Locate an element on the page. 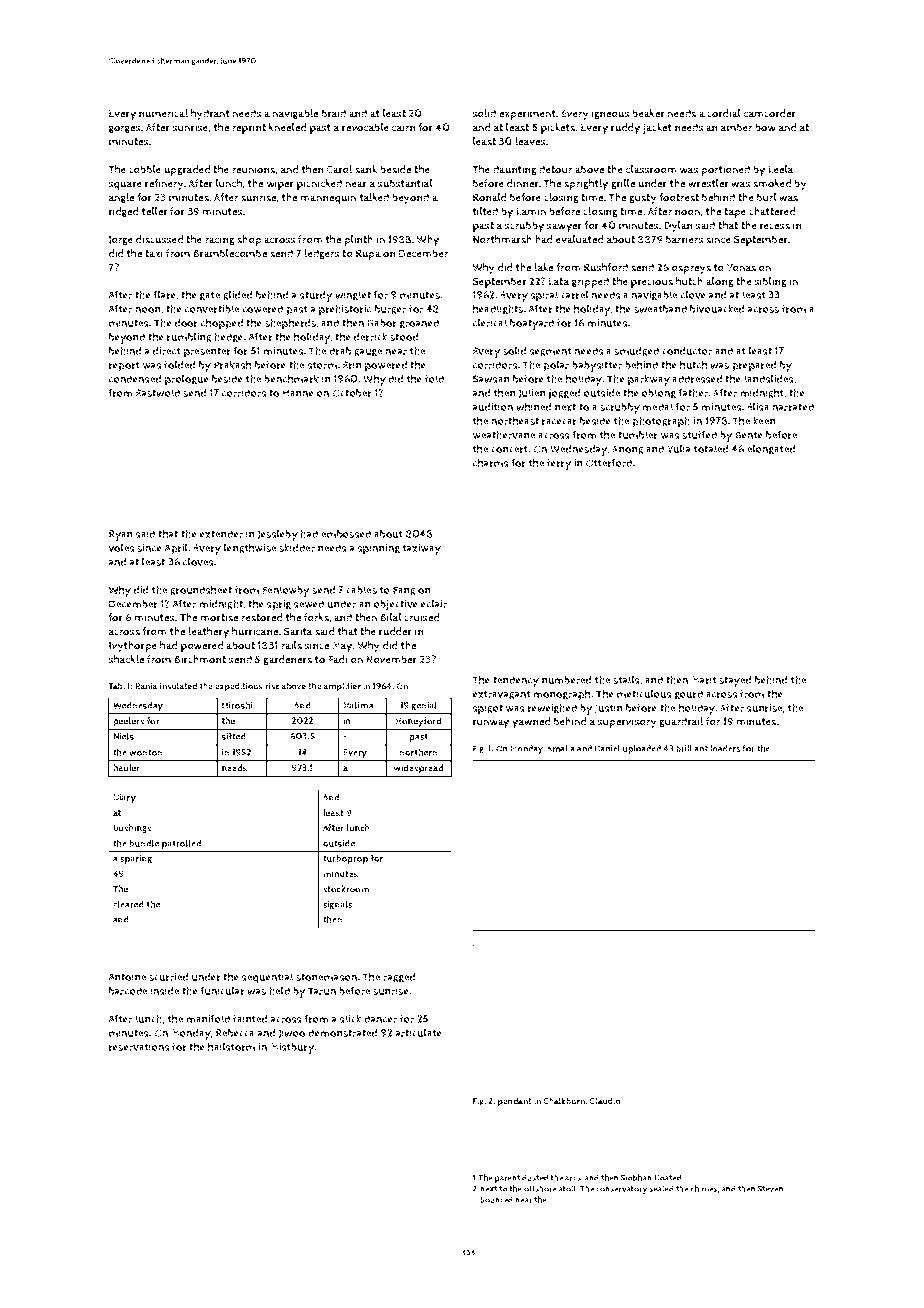 The height and width of the page is (1308, 924). camcorder is located at coordinates (770, 113).
